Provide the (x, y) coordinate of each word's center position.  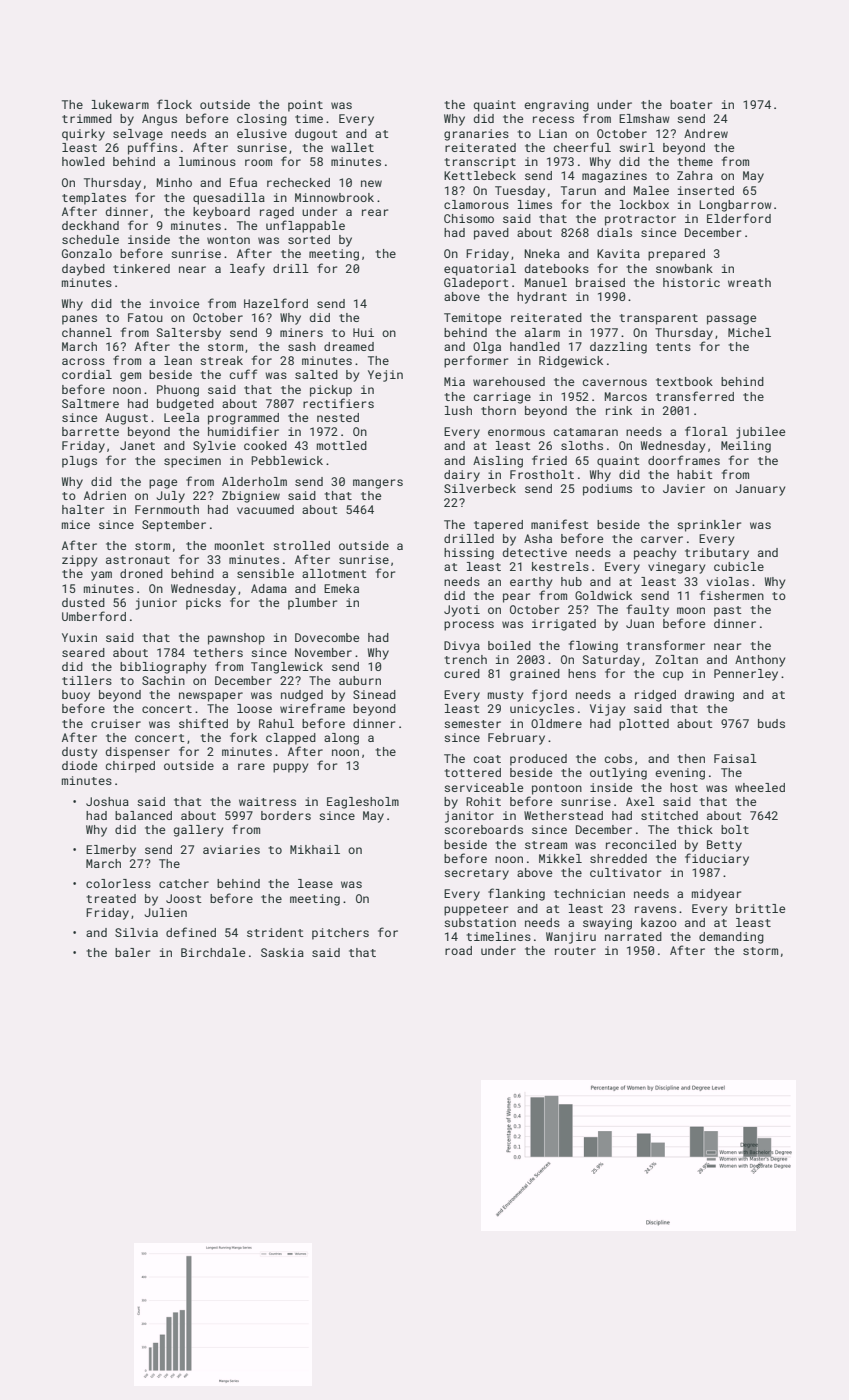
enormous (516, 432)
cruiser (116, 723)
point (305, 106)
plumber (312, 604)
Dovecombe (327, 637)
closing (262, 120)
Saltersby (189, 334)
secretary (476, 874)
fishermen (732, 595)
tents (673, 347)
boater (691, 104)
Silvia (136, 932)
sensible (265, 573)
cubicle (739, 566)
